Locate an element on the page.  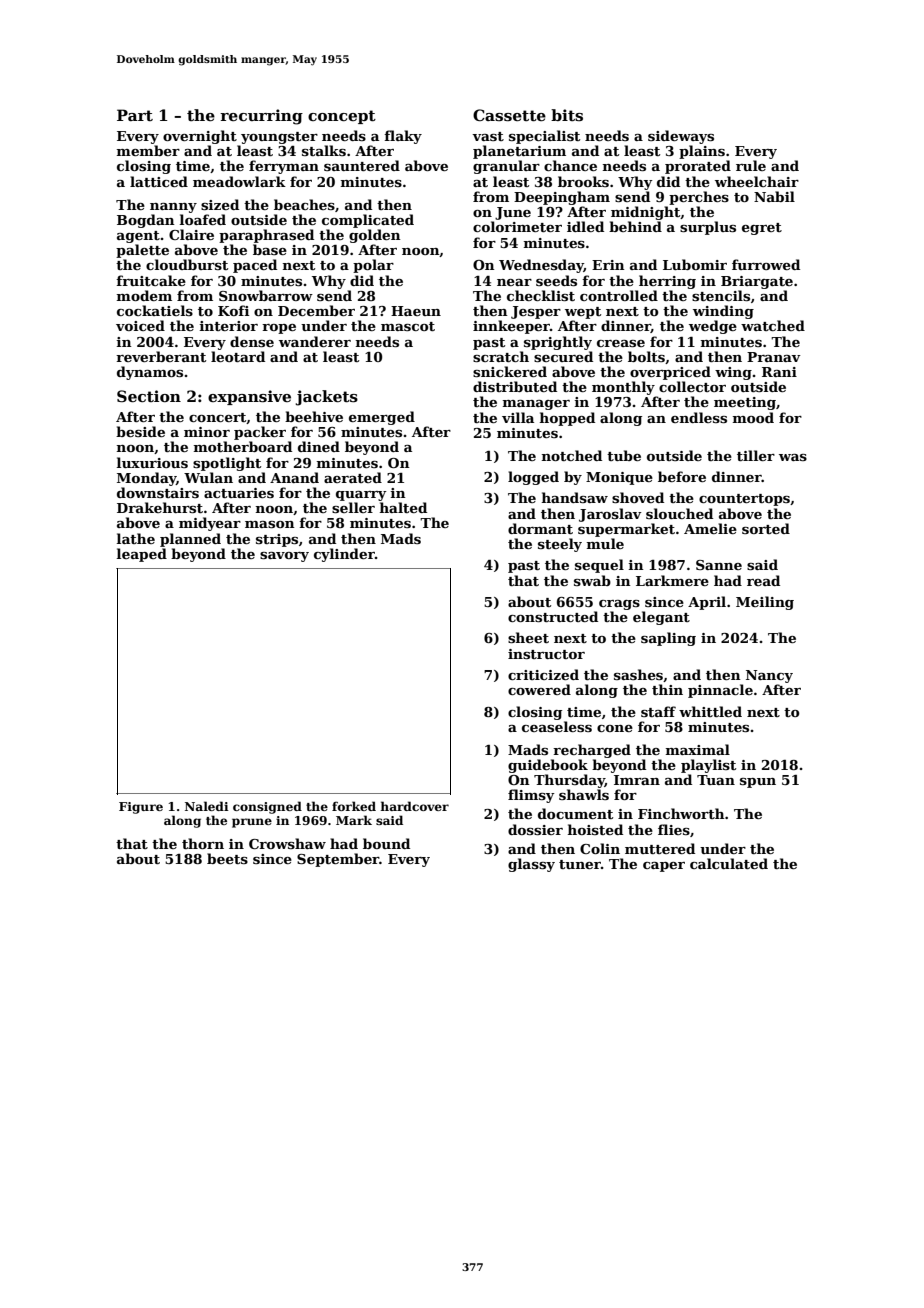
rule is located at coordinates (751, 165).
